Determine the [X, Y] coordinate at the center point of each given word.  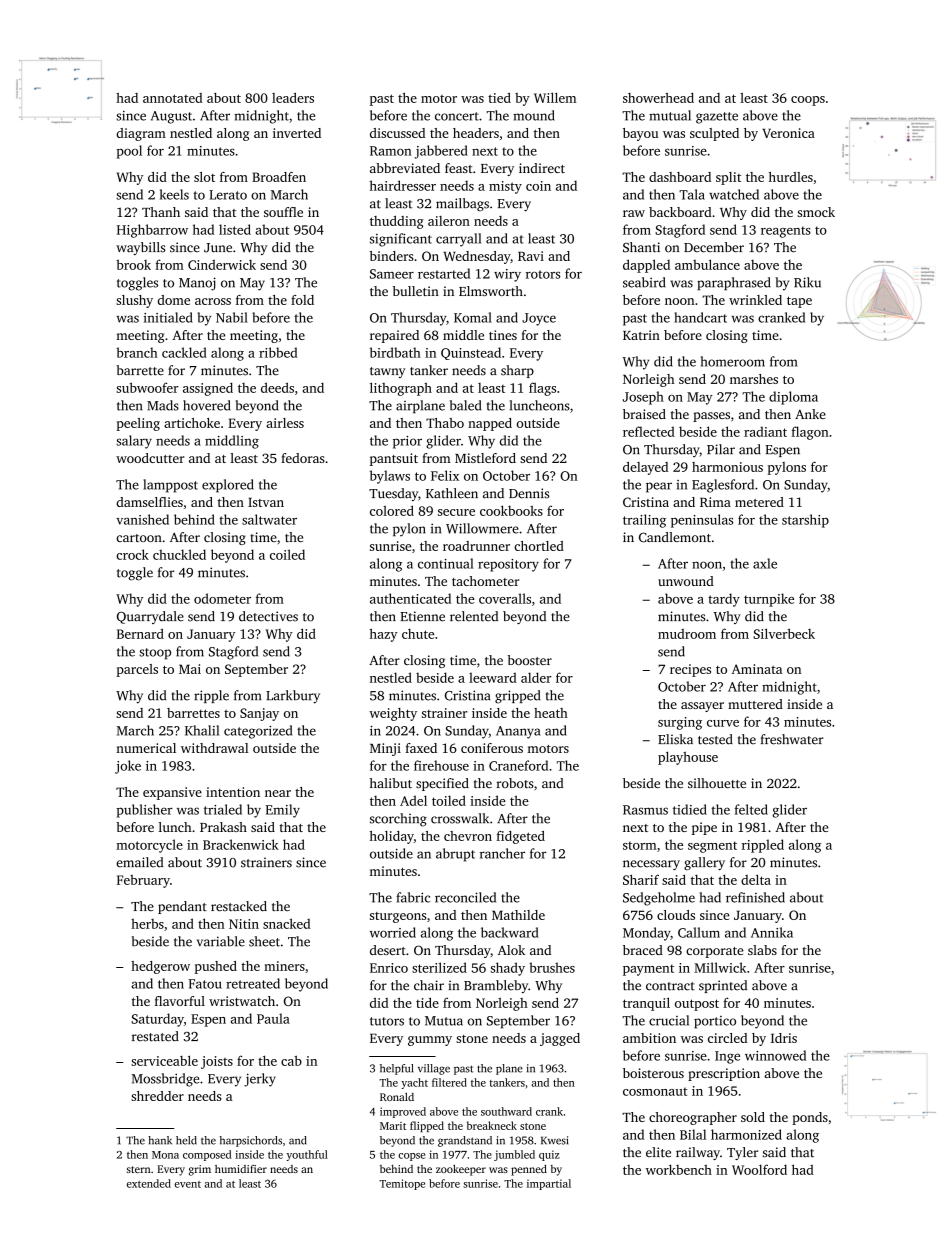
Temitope [402, 1184]
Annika [772, 932]
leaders [293, 97]
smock [816, 212]
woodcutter [150, 458]
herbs [147, 923]
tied [499, 98]
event [187, 1184]
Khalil [202, 730]
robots [515, 783]
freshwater [792, 739]
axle [765, 563]
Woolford [759, 1169]
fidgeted [521, 837]
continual [445, 563]
